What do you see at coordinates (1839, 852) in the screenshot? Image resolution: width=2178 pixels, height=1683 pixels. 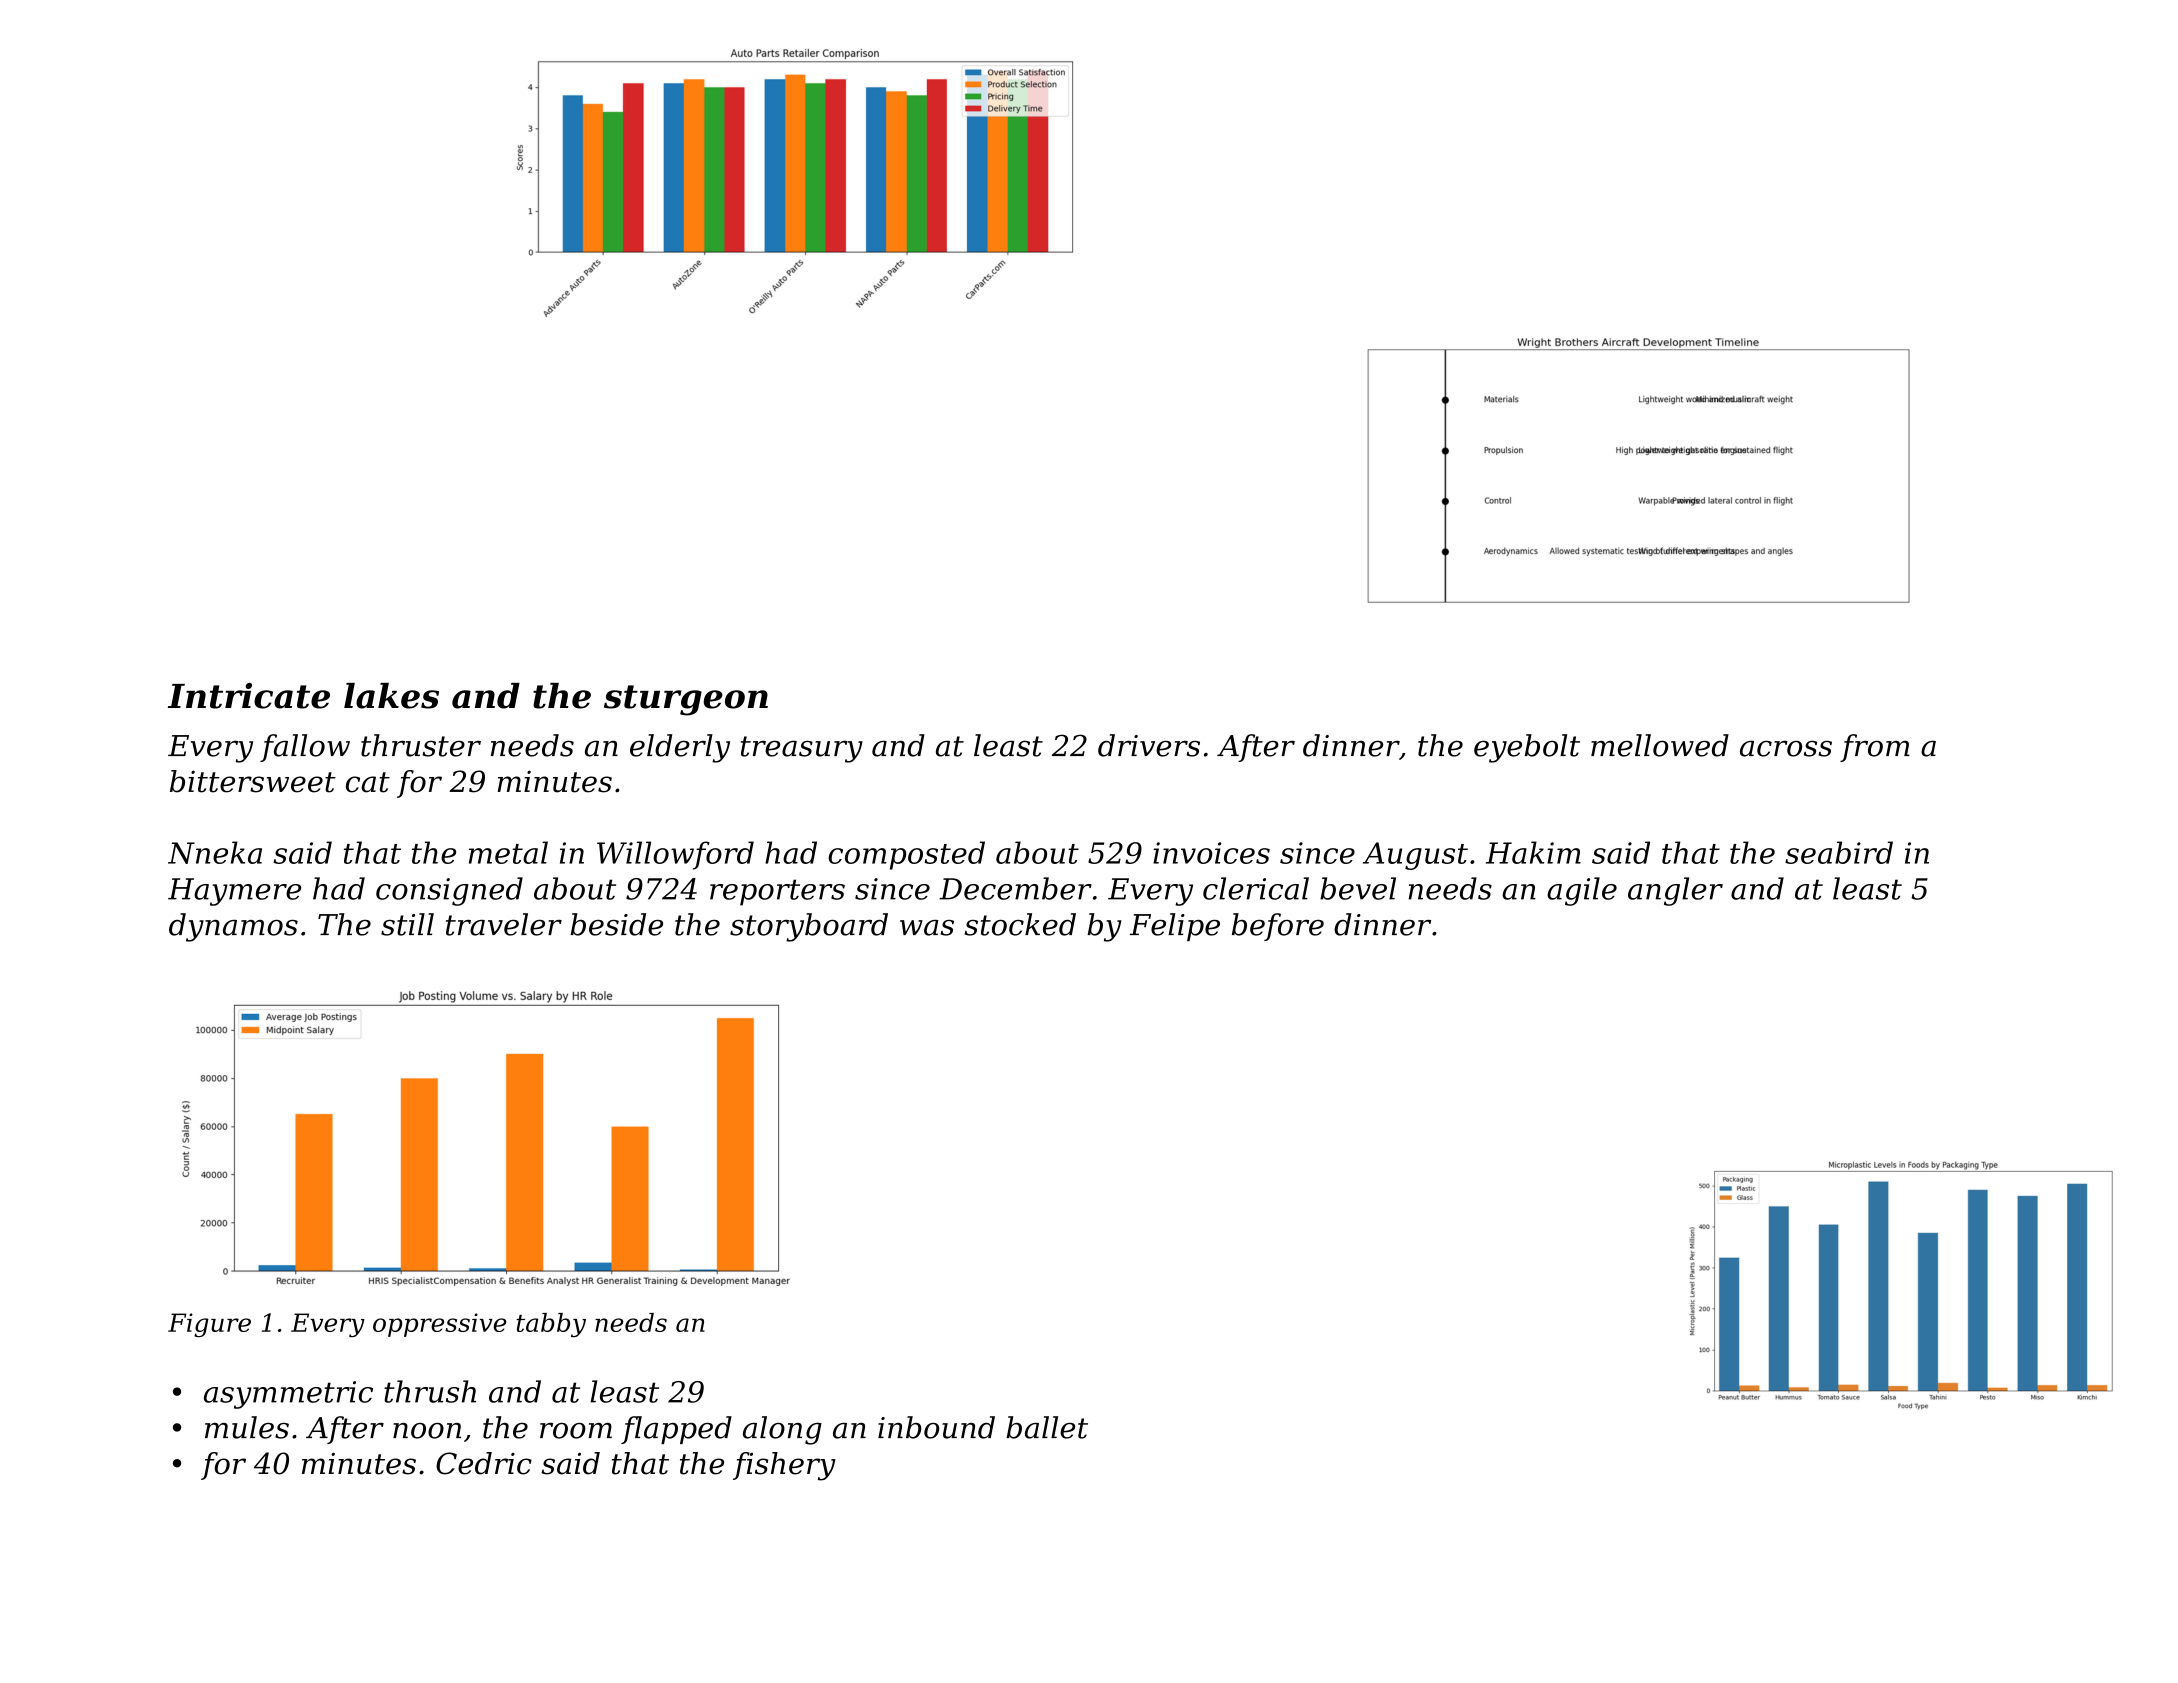 I see `seabird` at bounding box center [1839, 852].
